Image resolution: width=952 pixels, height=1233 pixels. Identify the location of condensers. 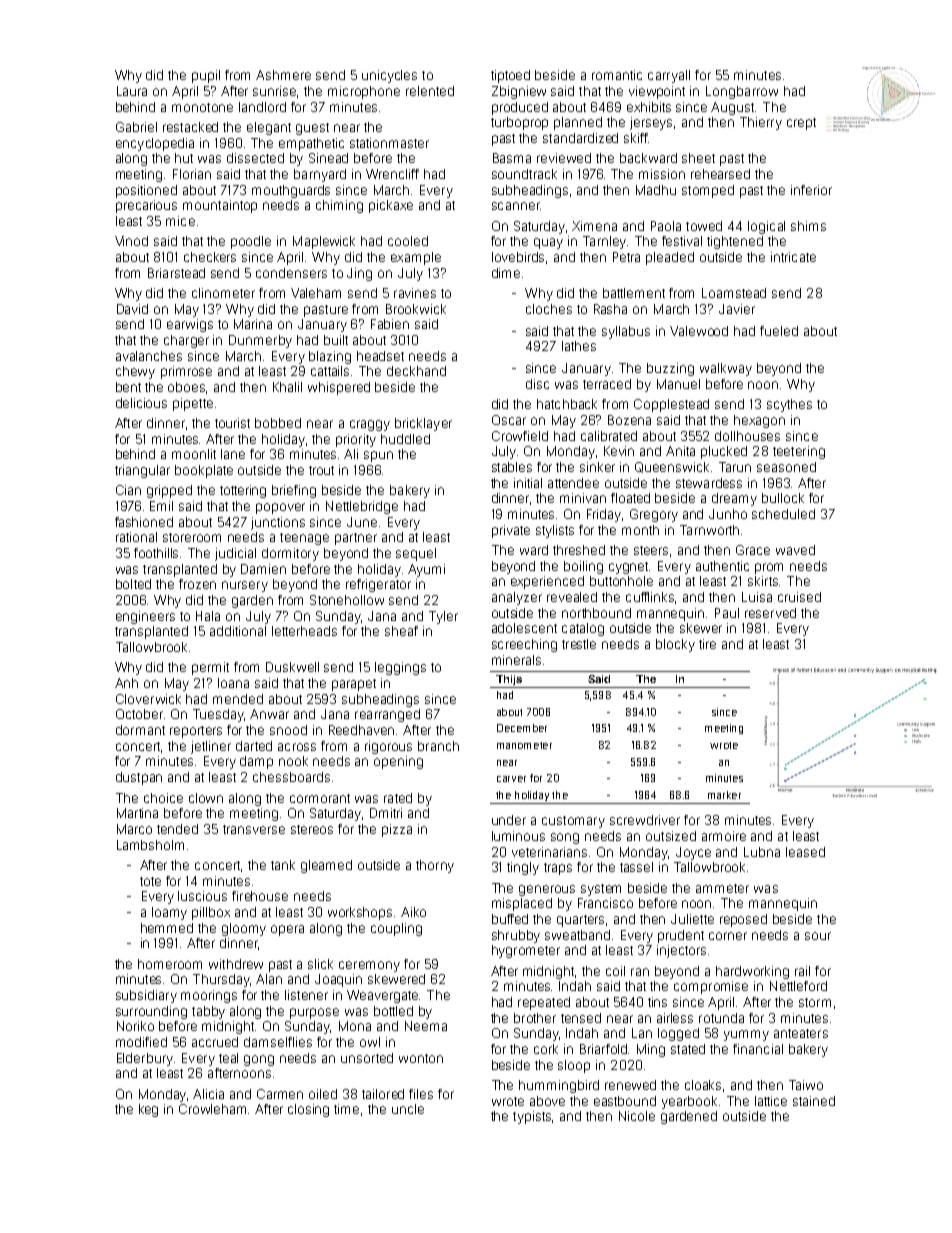
(291, 273).
